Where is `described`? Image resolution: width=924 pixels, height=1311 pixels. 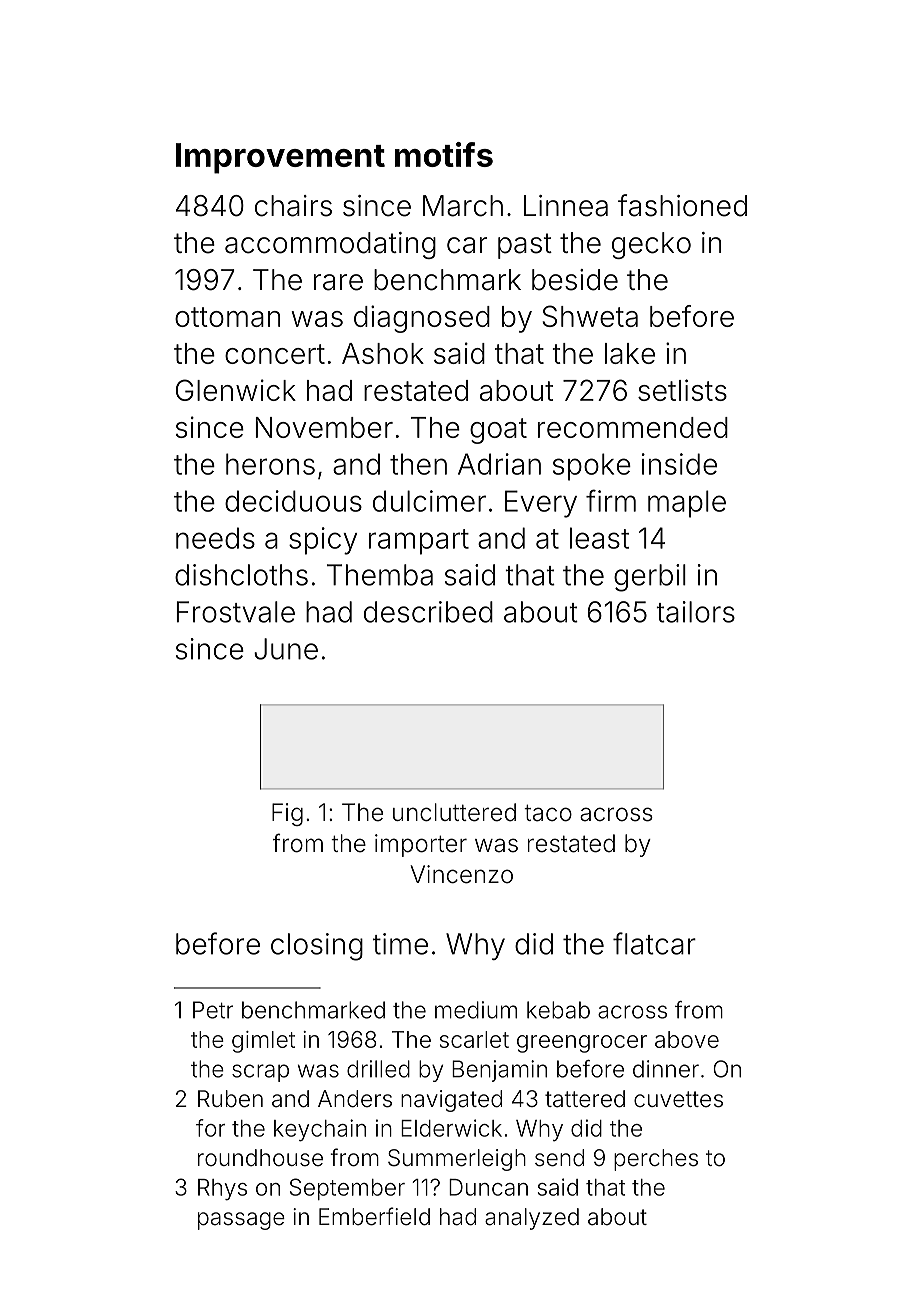
described is located at coordinates (428, 612).
